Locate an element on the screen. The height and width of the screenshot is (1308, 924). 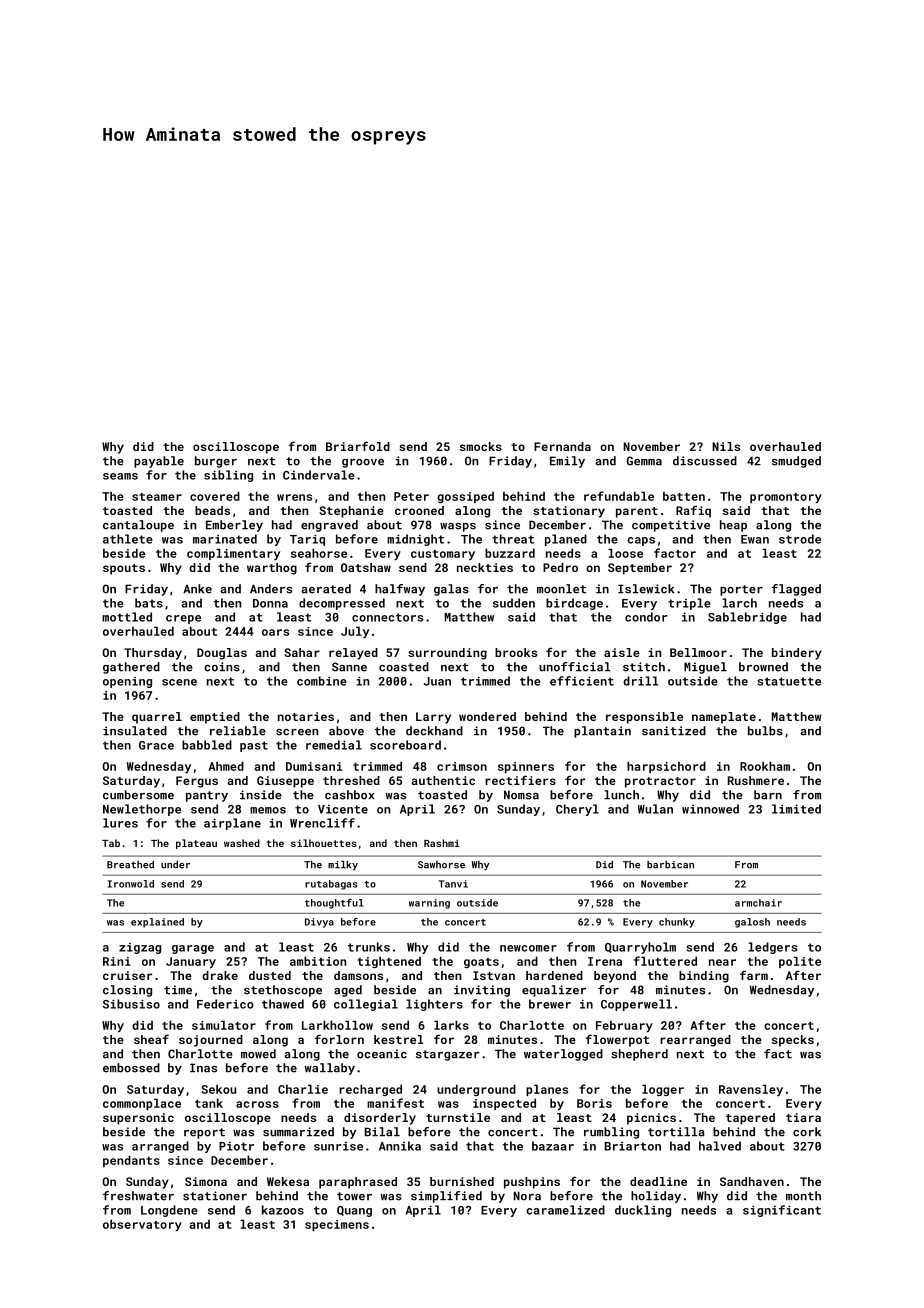
barbican is located at coordinates (670, 865).
